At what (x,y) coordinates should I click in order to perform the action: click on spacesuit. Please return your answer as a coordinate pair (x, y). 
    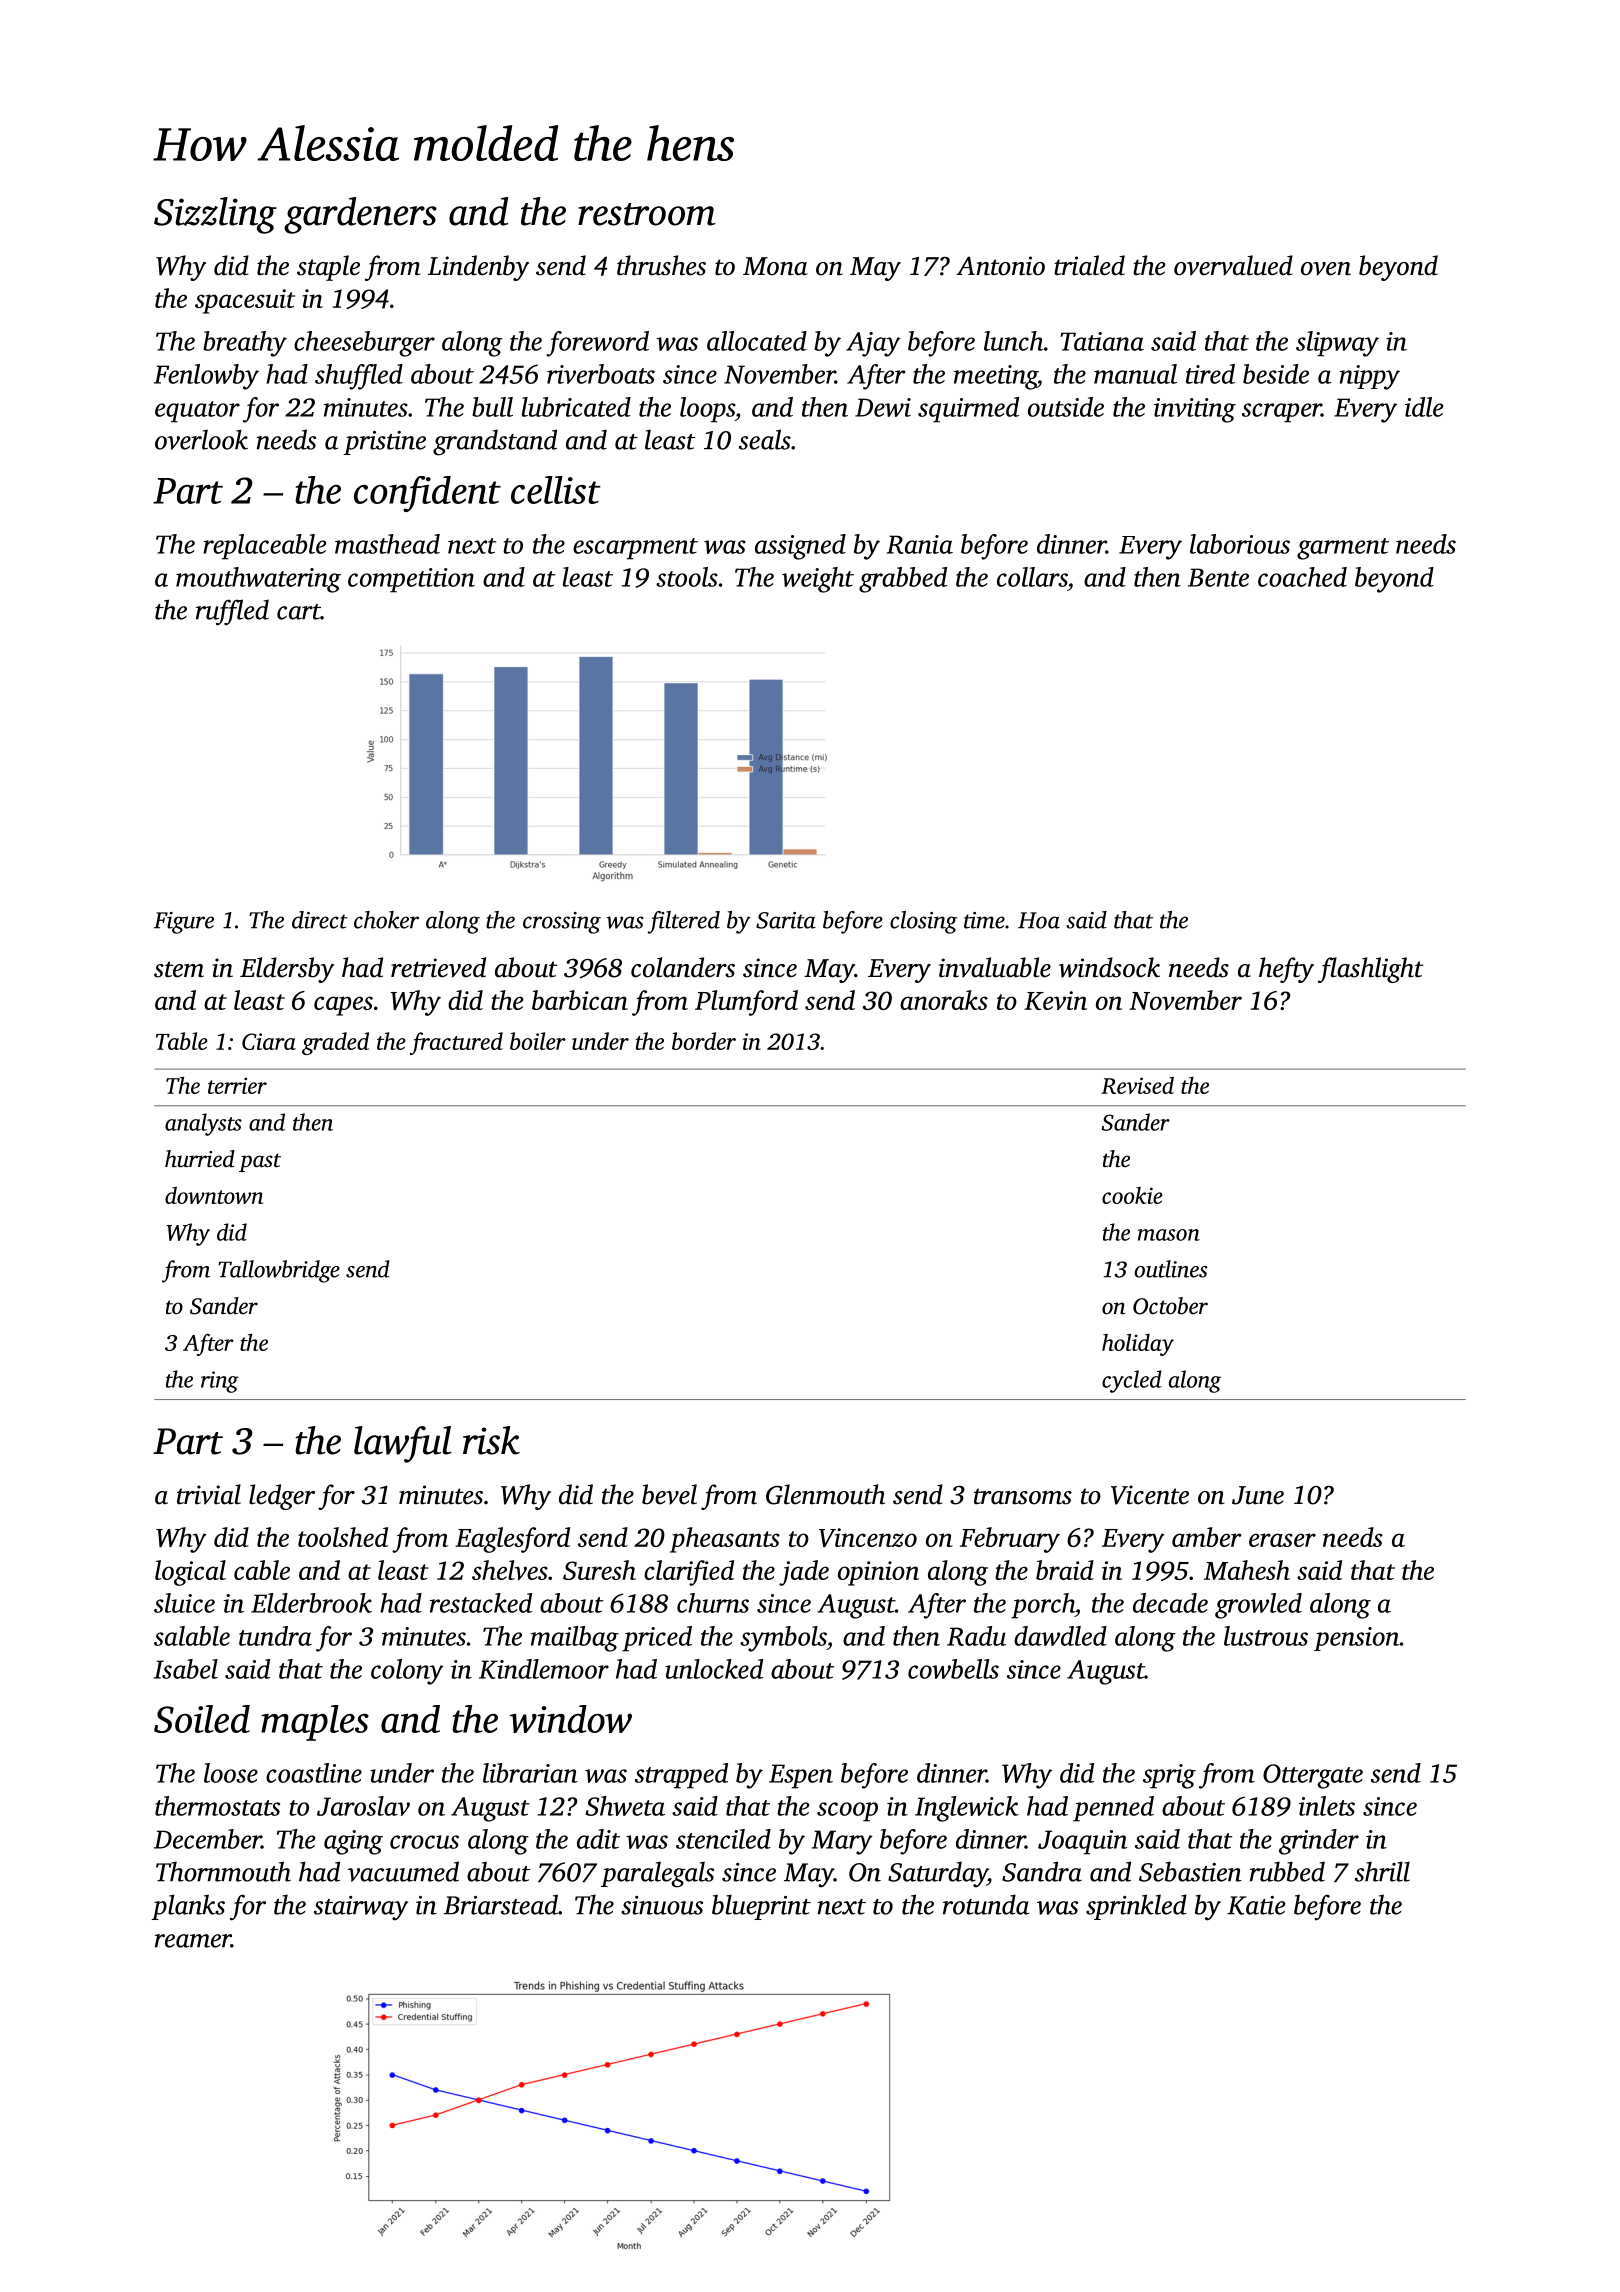
    Looking at the image, I should click on (245, 301).
